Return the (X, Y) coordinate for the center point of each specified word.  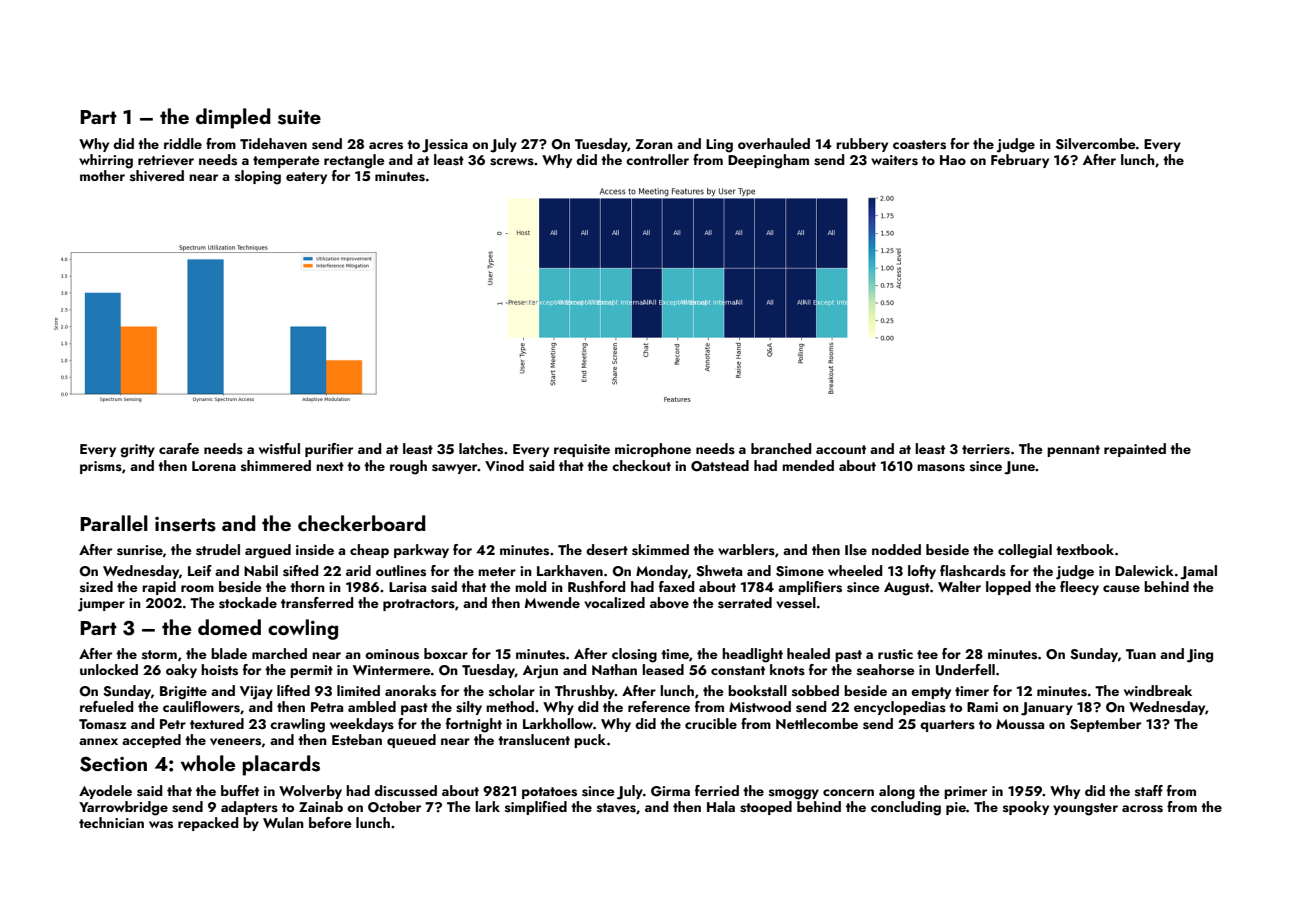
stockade (248, 603)
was (161, 825)
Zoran (654, 144)
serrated (745, 603)
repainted (1135, 450)
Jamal (1198, 572)
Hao (953, 160)
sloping (258, 177)
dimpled (233, 118)
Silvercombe (1096, 144)
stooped (766, 808)
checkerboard (362, 523)
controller (657, 159)
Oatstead (720, 466)
